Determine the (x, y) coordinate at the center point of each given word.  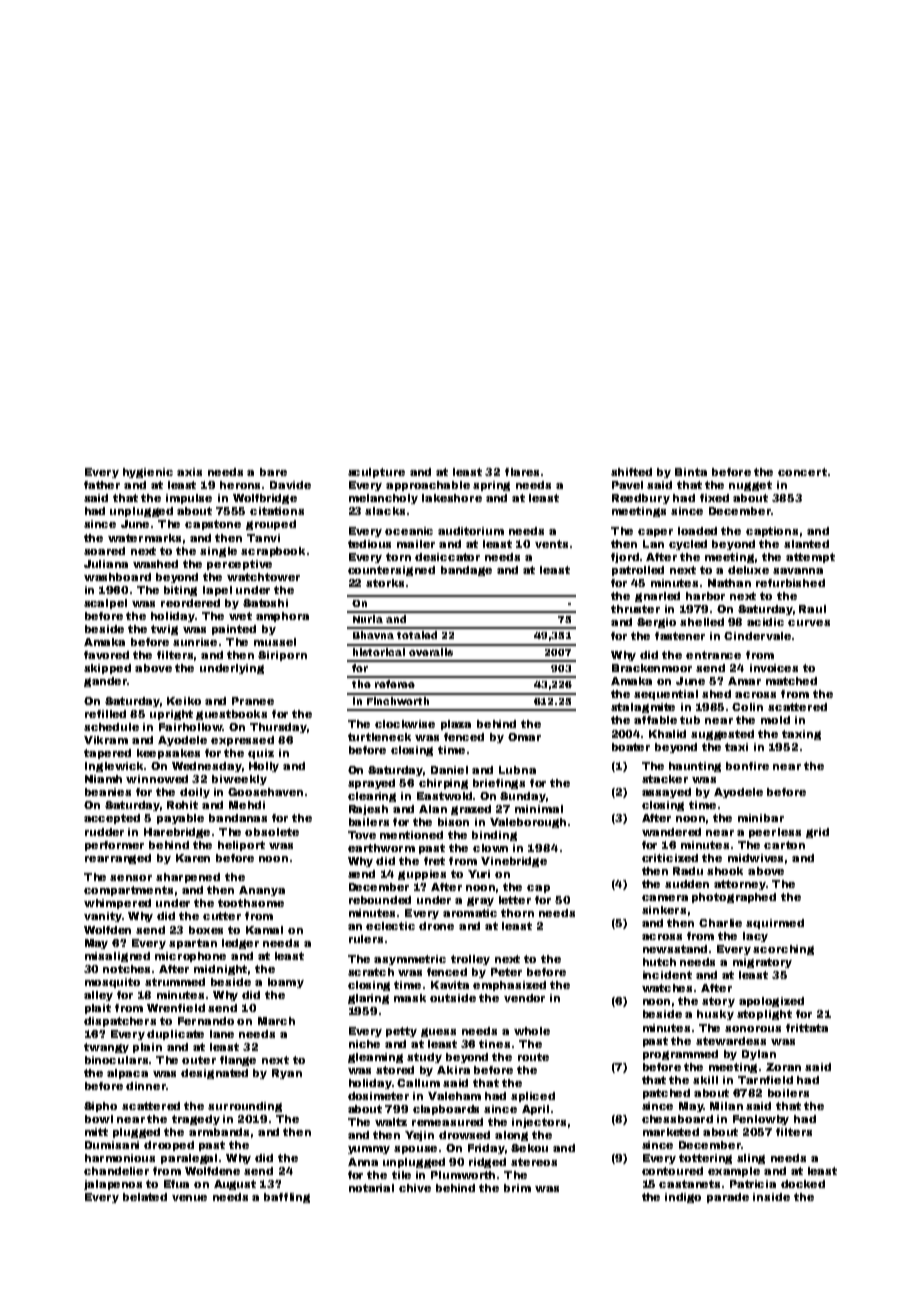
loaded (697, 531)
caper (655, 533)
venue (189, 1198)
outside (453, 998)
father (102, 485)
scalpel (105, 604)
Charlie (720, 923)
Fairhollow (190, 727)
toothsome (251, 903)
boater (631, 747)
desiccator (447, 557)
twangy (106, 1048)
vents (551, 544)
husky (715, 1015)
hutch (659, 962)
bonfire (747, 766)
